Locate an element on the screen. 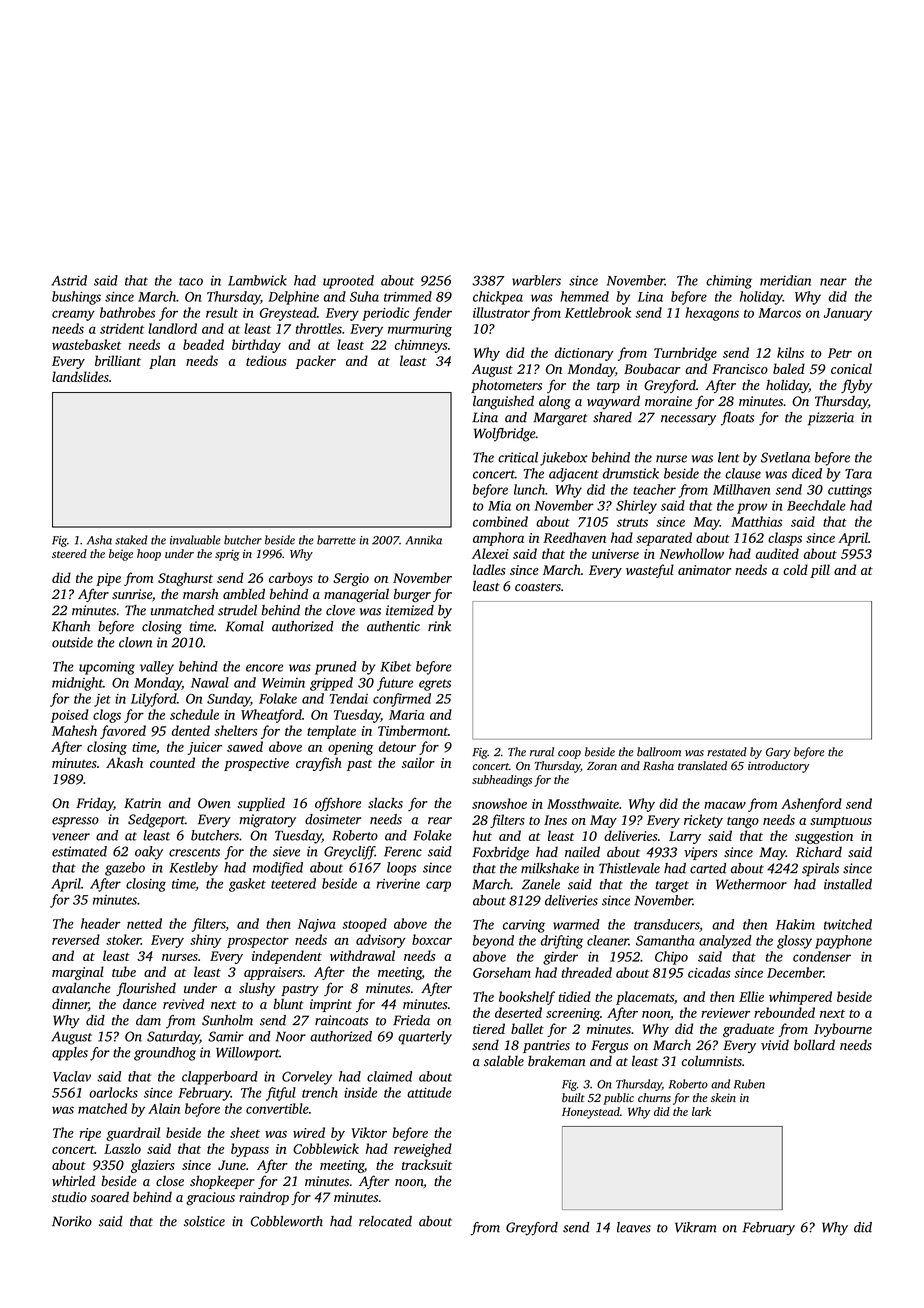  Noriko is located at coordinates (72, 1221).
